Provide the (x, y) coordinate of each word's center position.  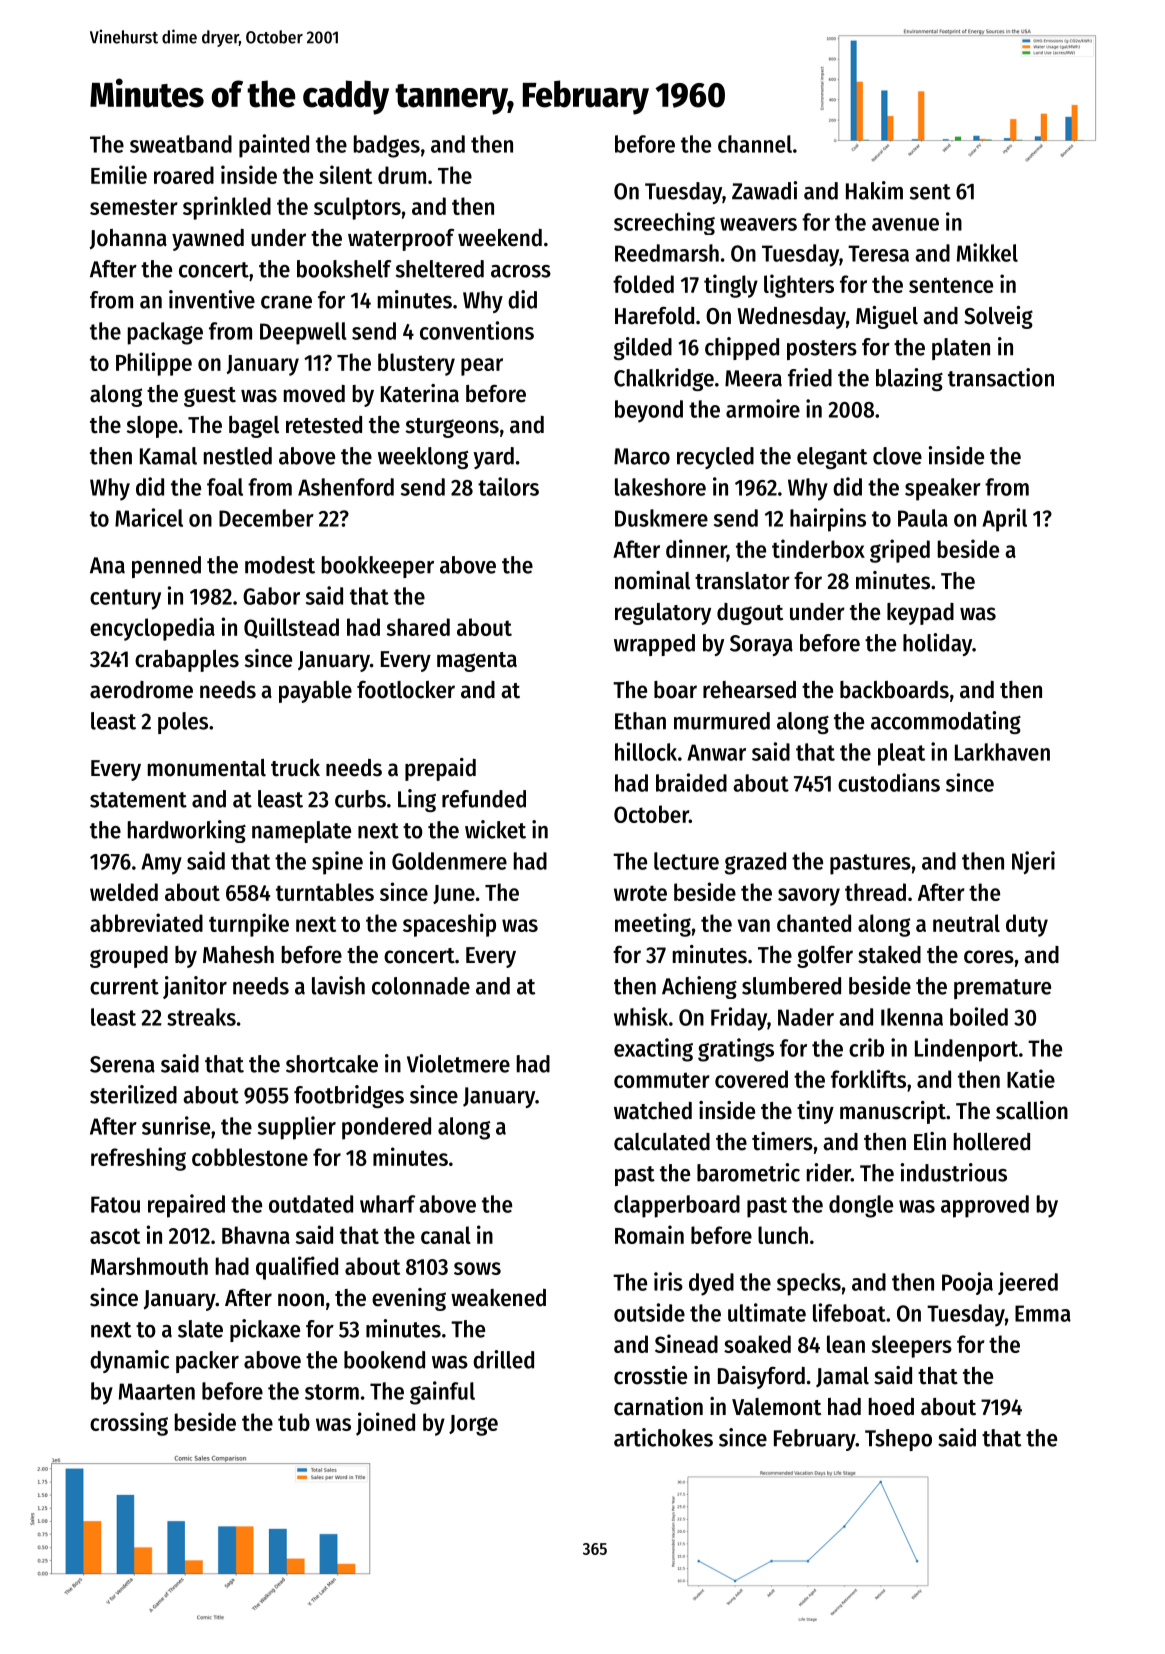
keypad (920, 614)
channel (755, 144)
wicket (495, 829)
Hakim (874, 190)
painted (274, 146)
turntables (325, 892)
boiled (979, 1016)
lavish (338, 985)
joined (385, 1424)
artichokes (663, 1437)
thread (875, 892)
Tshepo (898, 1440)
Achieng (699, 987)
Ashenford (346, 487)
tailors (508, 486)
